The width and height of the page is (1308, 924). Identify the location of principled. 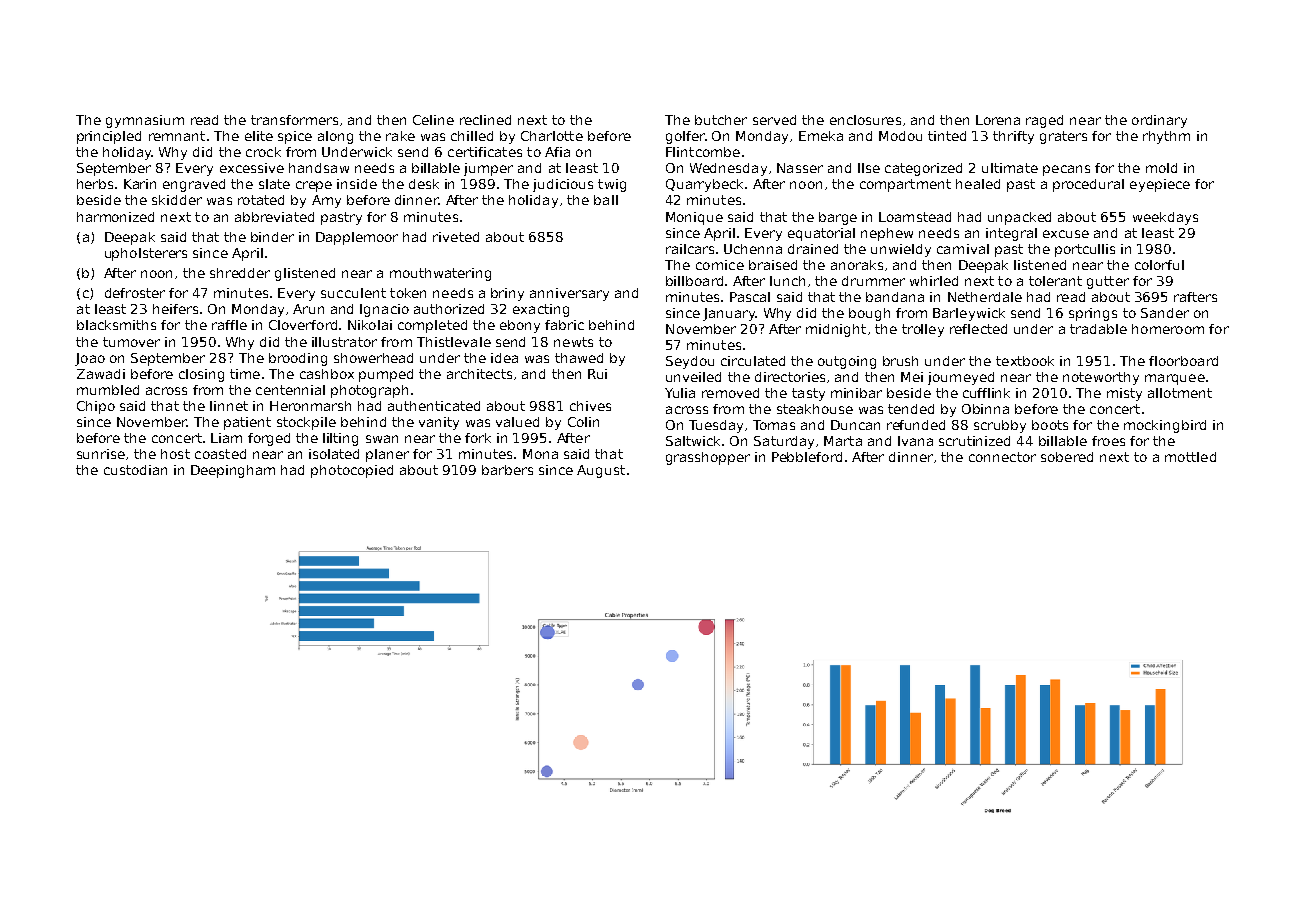
(109, 137).
